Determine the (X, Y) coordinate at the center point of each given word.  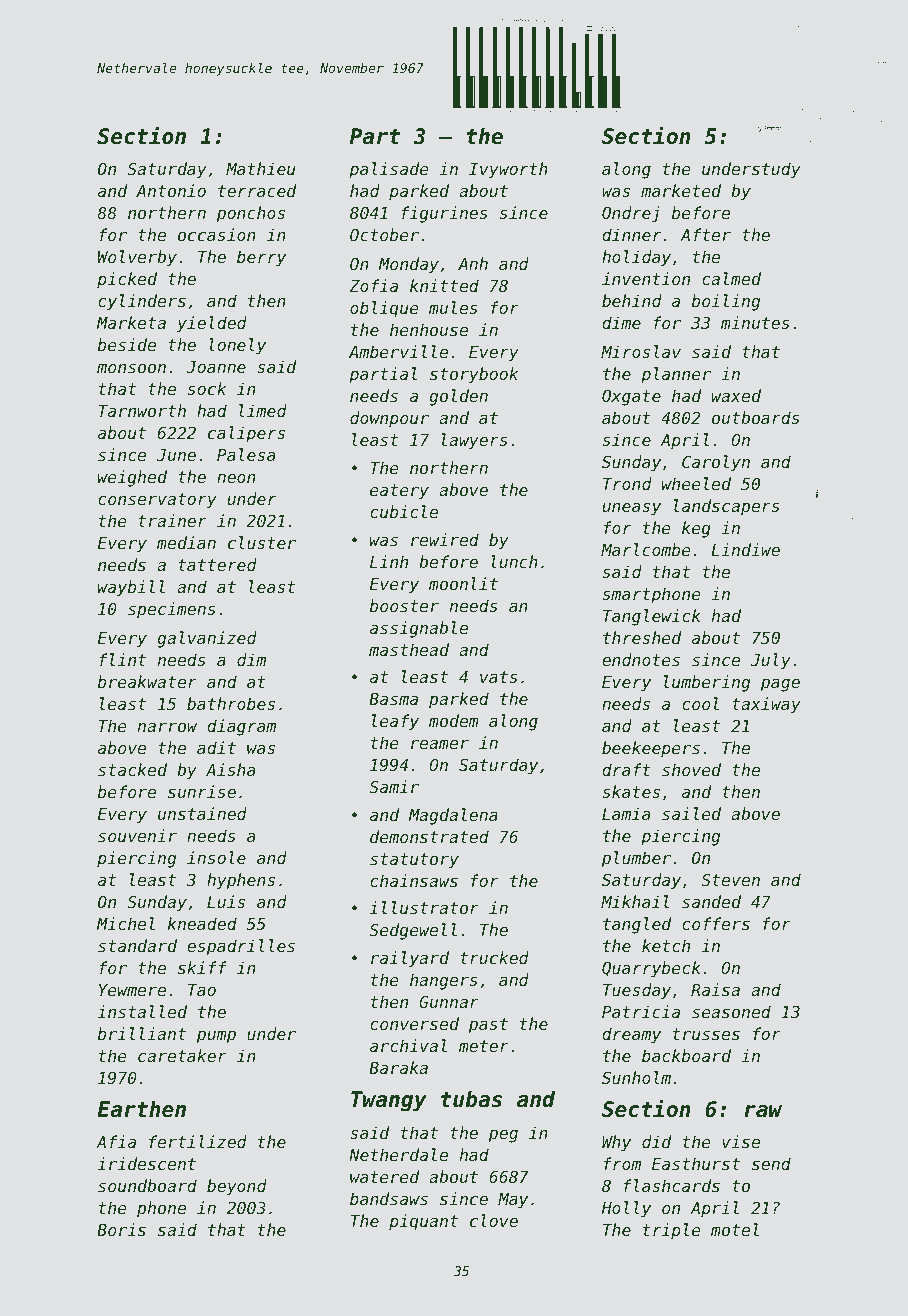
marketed (681, 190)
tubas (471, 1099)
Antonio (171, 190)
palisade (389, 170)
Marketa (131, 322)
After (705, 234)
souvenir (137, 835)
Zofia (373, 285)
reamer (440, 744)
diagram (241, 727)
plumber (636, 859)
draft (626, 769)
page (780, 685)
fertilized (198, 1141)
